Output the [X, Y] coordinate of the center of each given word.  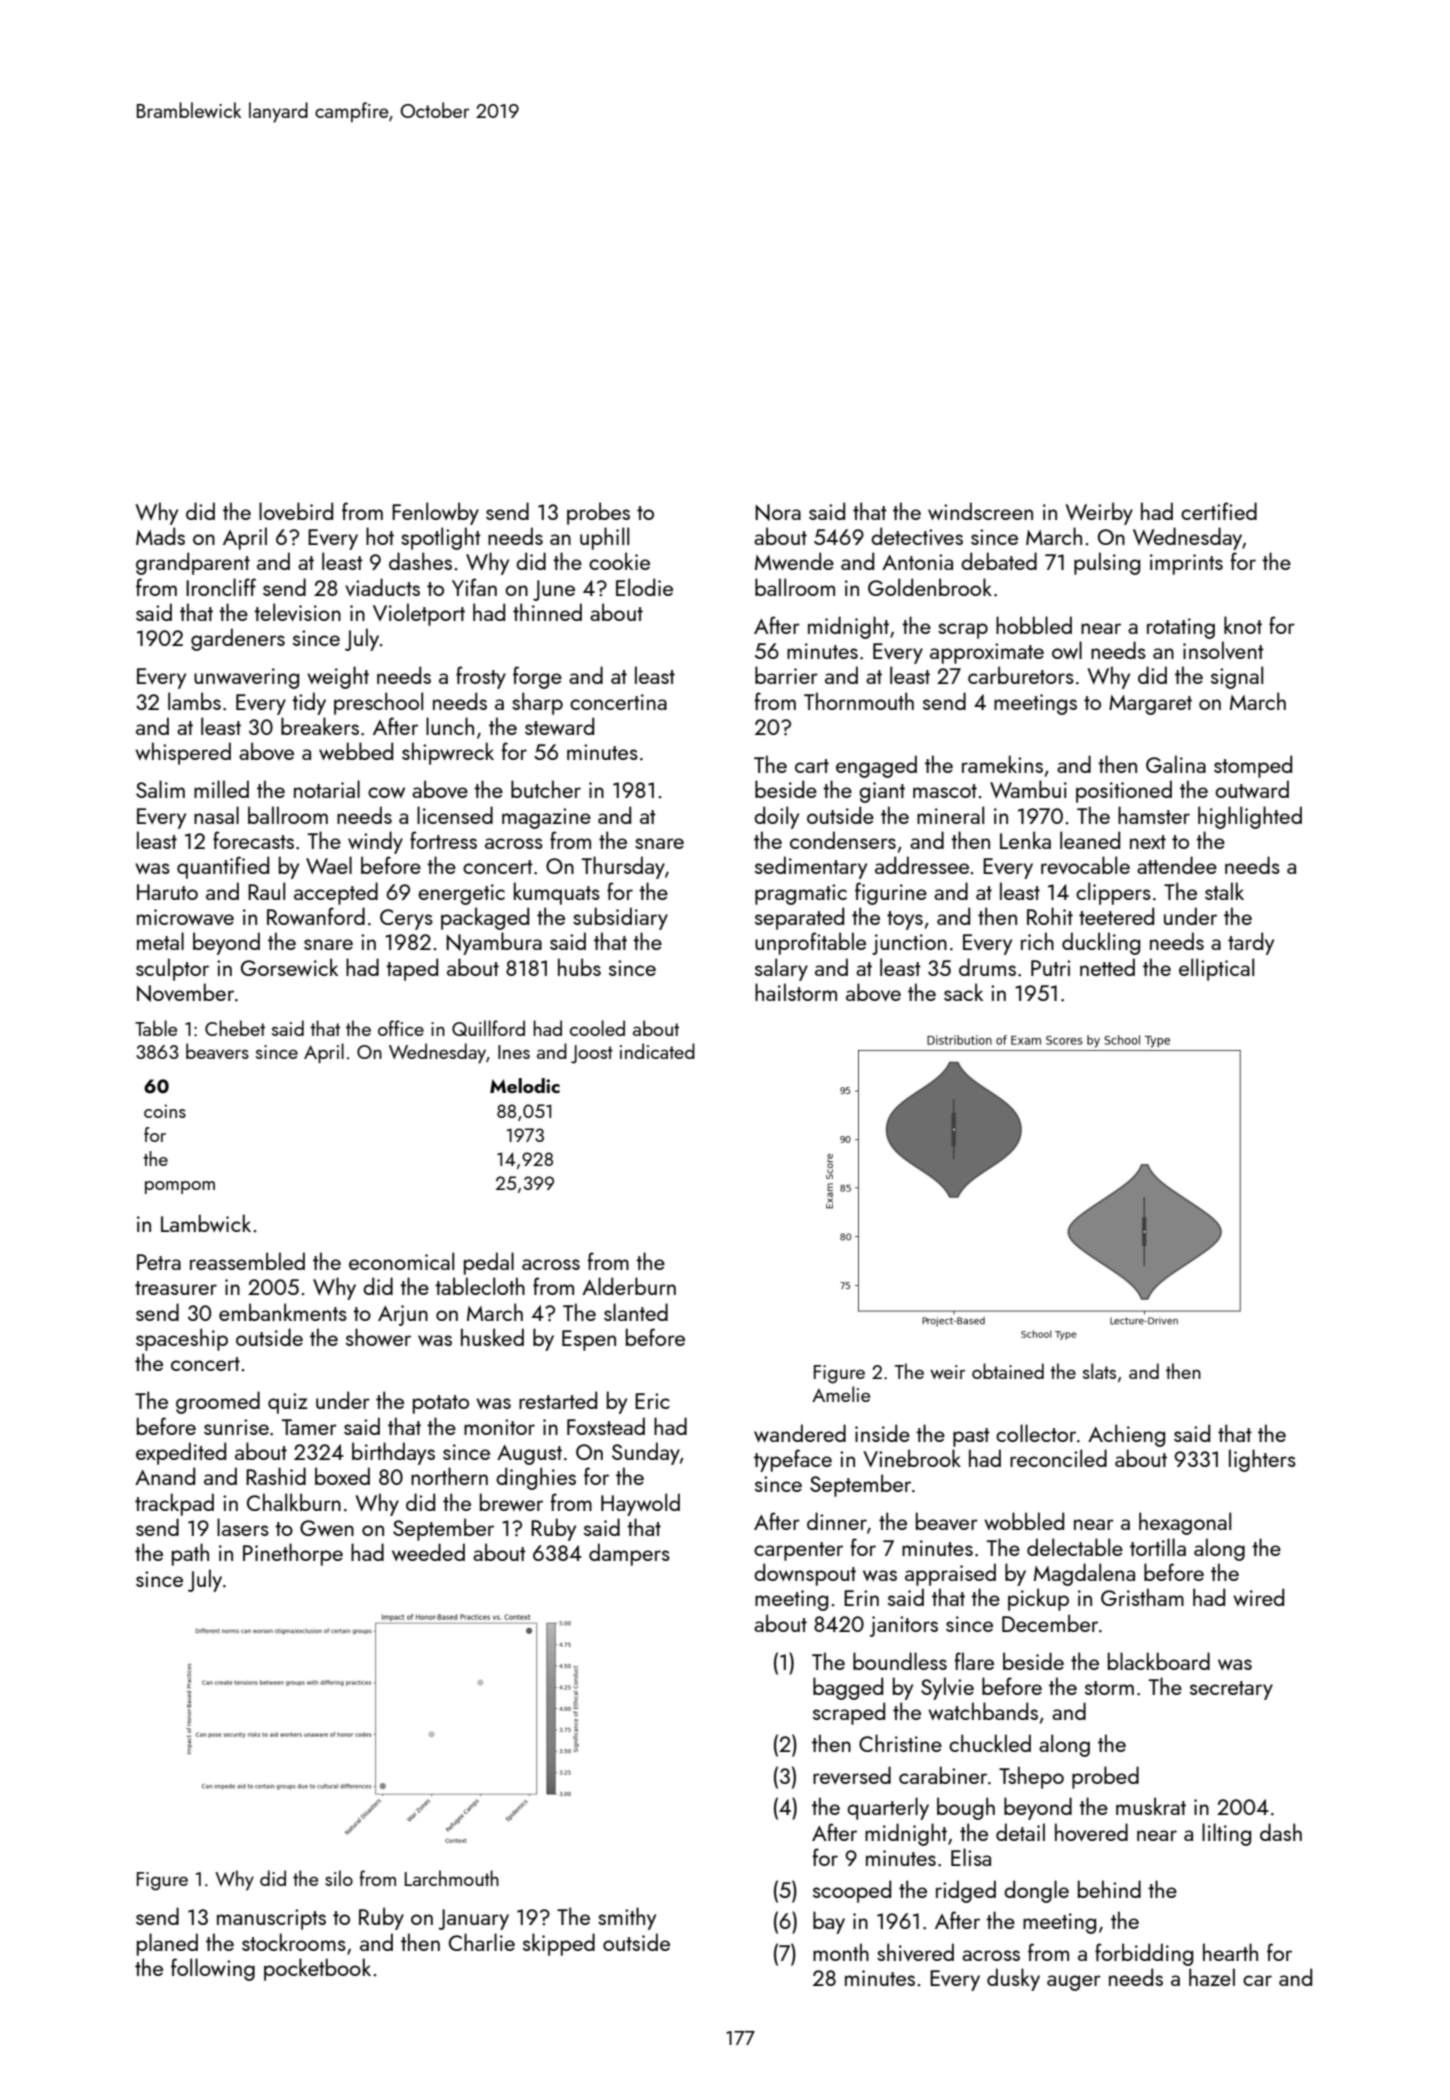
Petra [159, 1262]
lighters [1262, 1460]
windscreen [980, 511]
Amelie [841, 1394]
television [297, 612]
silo [339, 1878]
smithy [627, 1918]
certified [1219, 511]
